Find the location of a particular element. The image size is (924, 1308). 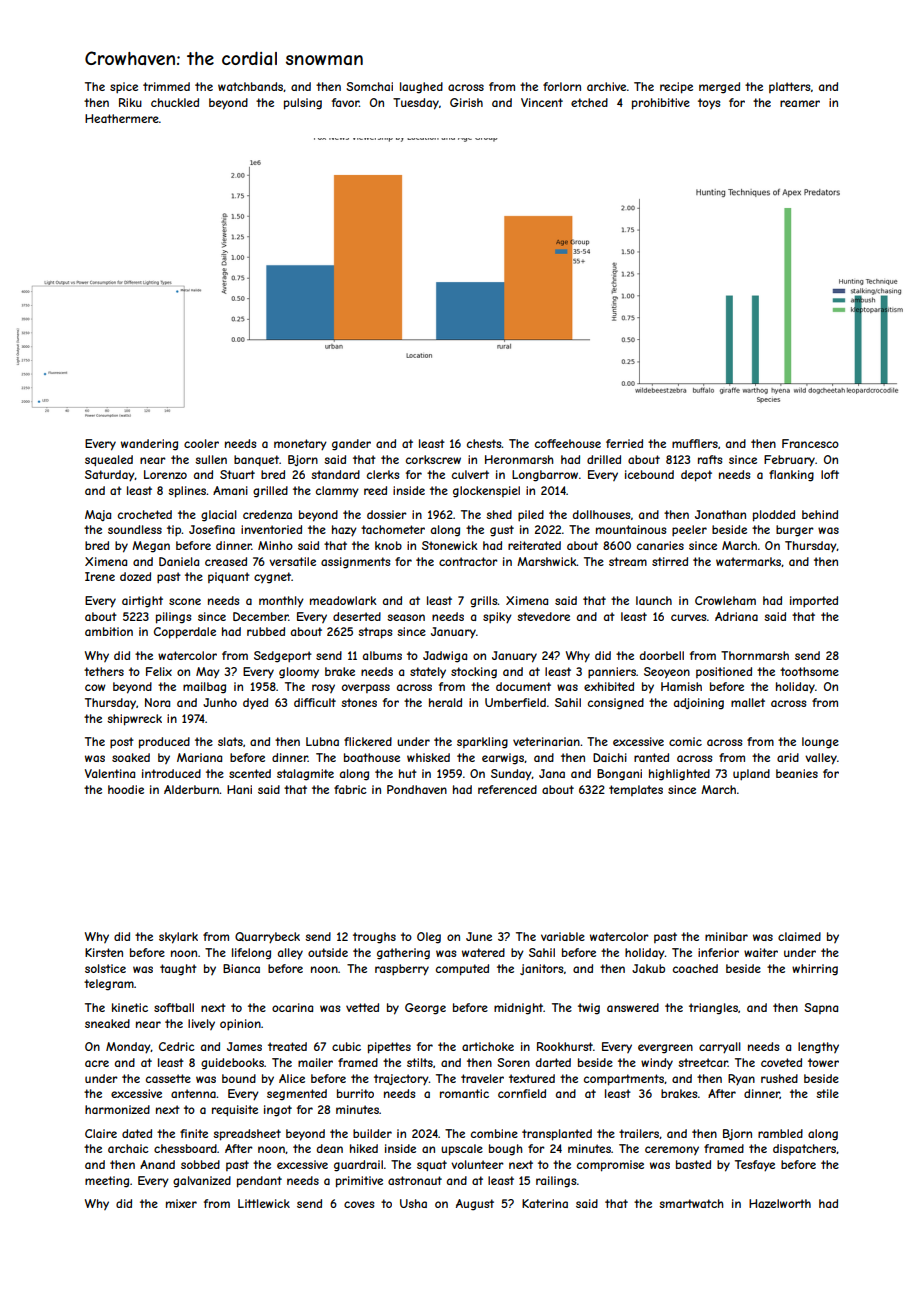

Lubna is located at coordinates (322, 741).
